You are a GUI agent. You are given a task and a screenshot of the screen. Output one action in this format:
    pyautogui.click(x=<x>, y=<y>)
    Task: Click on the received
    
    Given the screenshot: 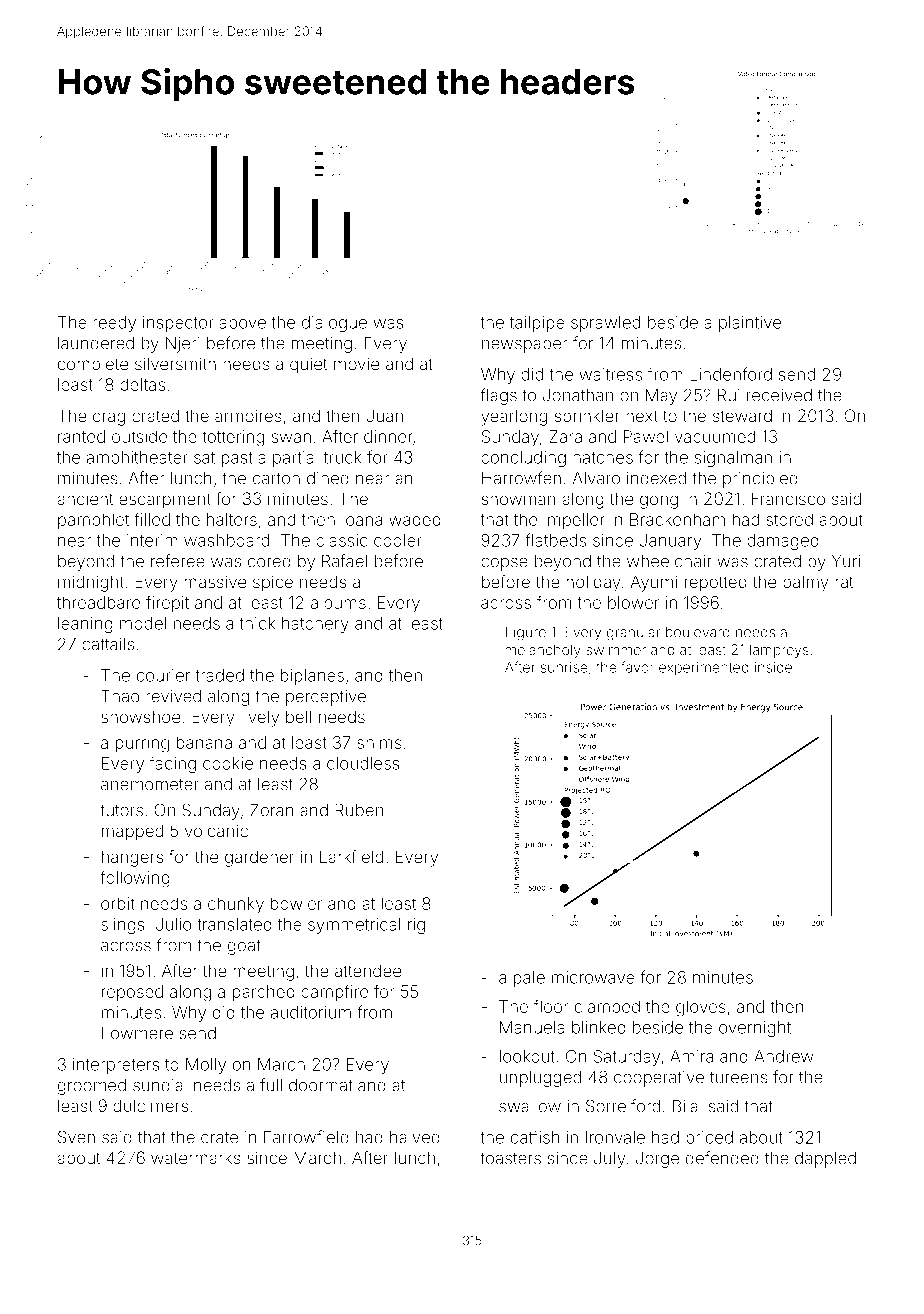 What is the action you would take?
    pyautogui.click(x=779, y=395)
